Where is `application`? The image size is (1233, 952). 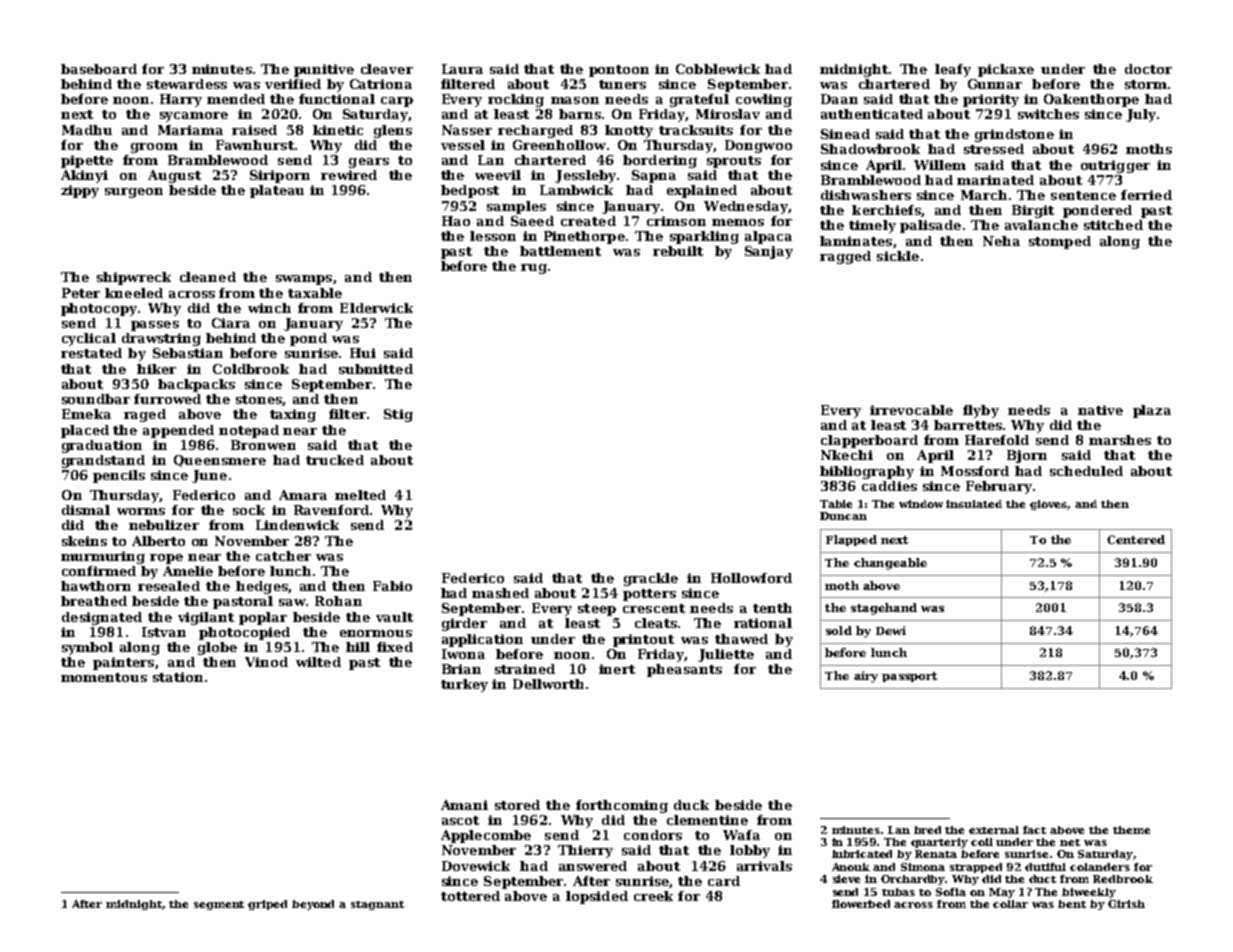 application is located at coordinates (482, 640).
